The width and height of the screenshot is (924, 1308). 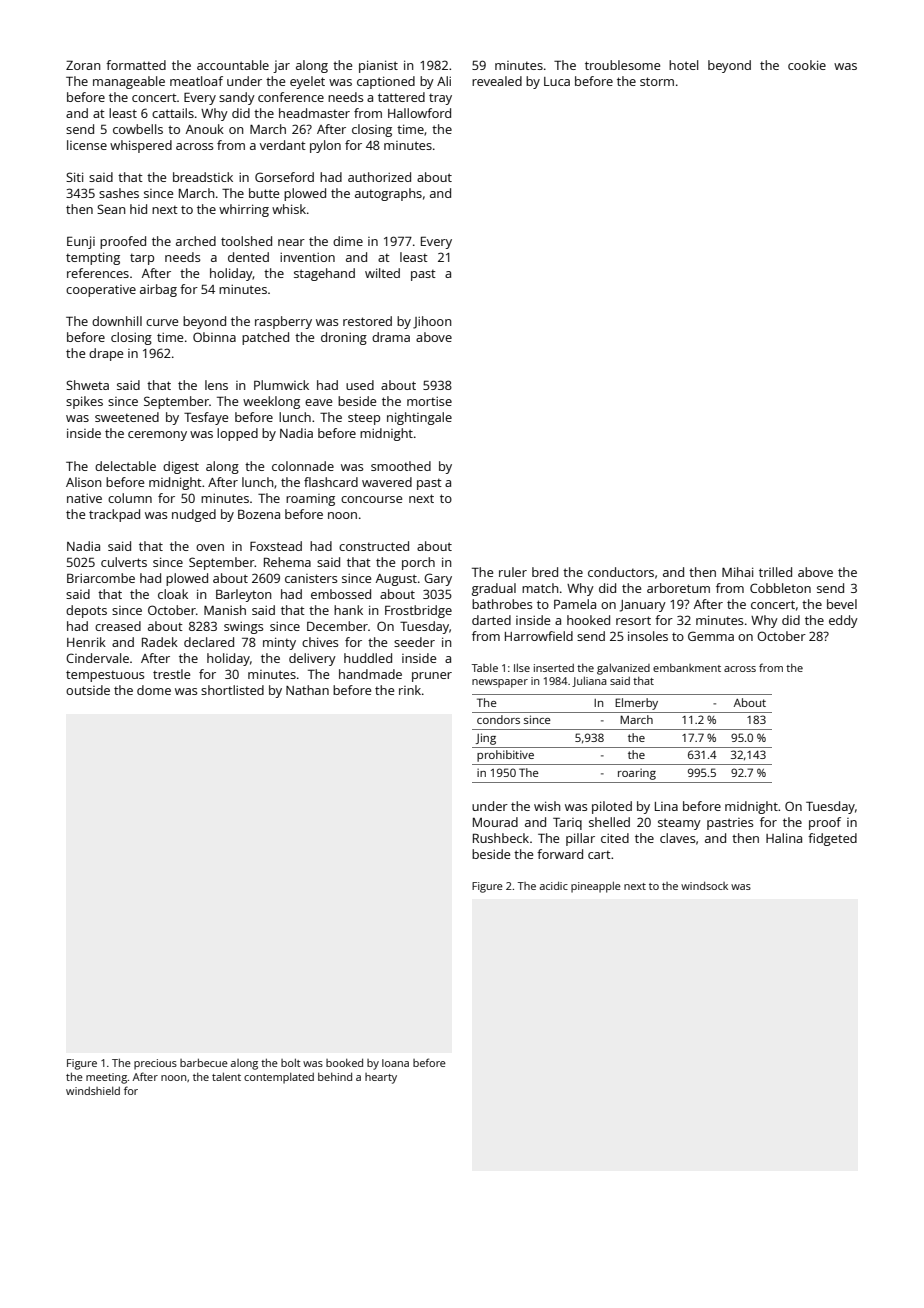 I want to click on barbecue, so click(x=204, y=1062).
